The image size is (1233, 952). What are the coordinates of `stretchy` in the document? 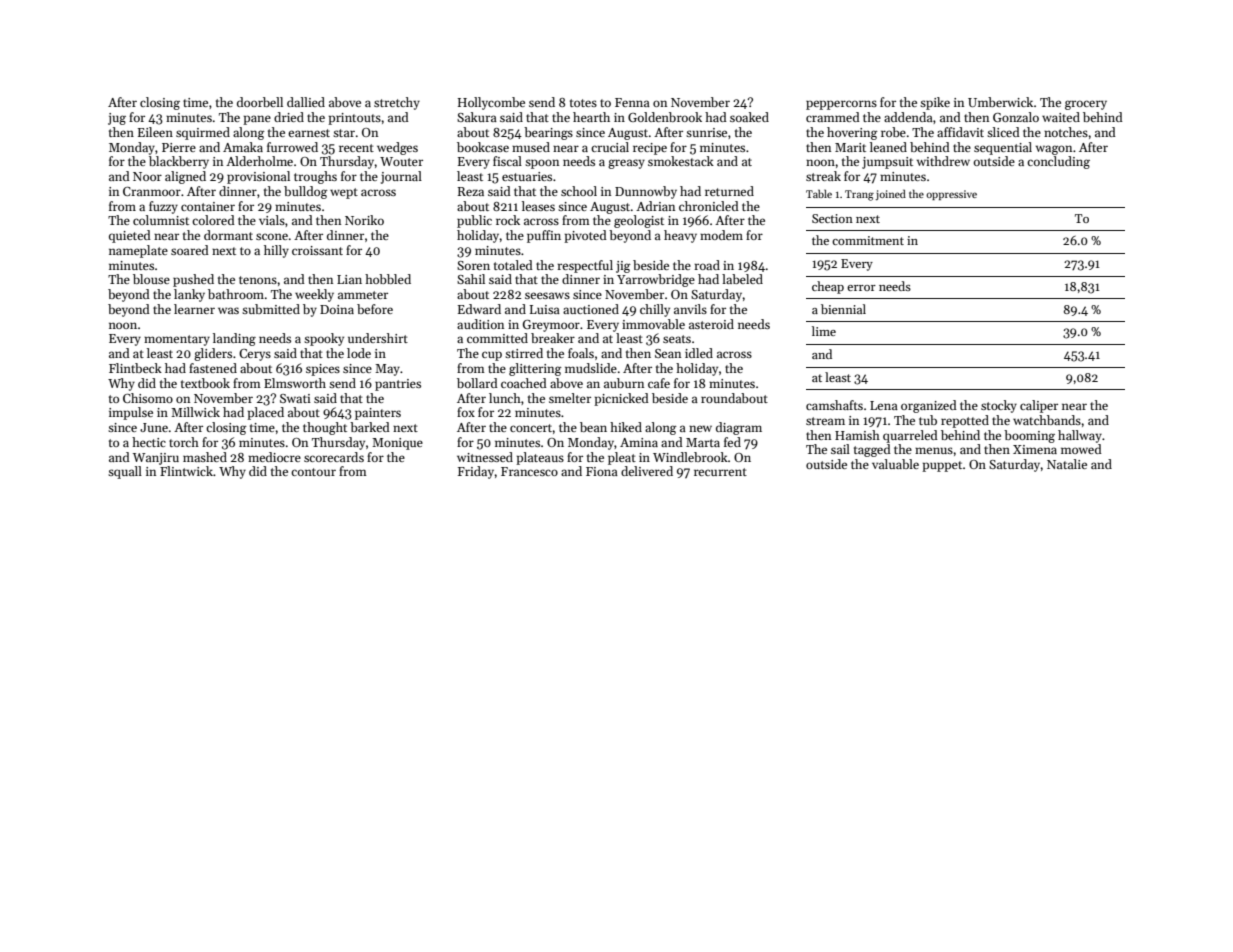 It's located at (397, 103).
